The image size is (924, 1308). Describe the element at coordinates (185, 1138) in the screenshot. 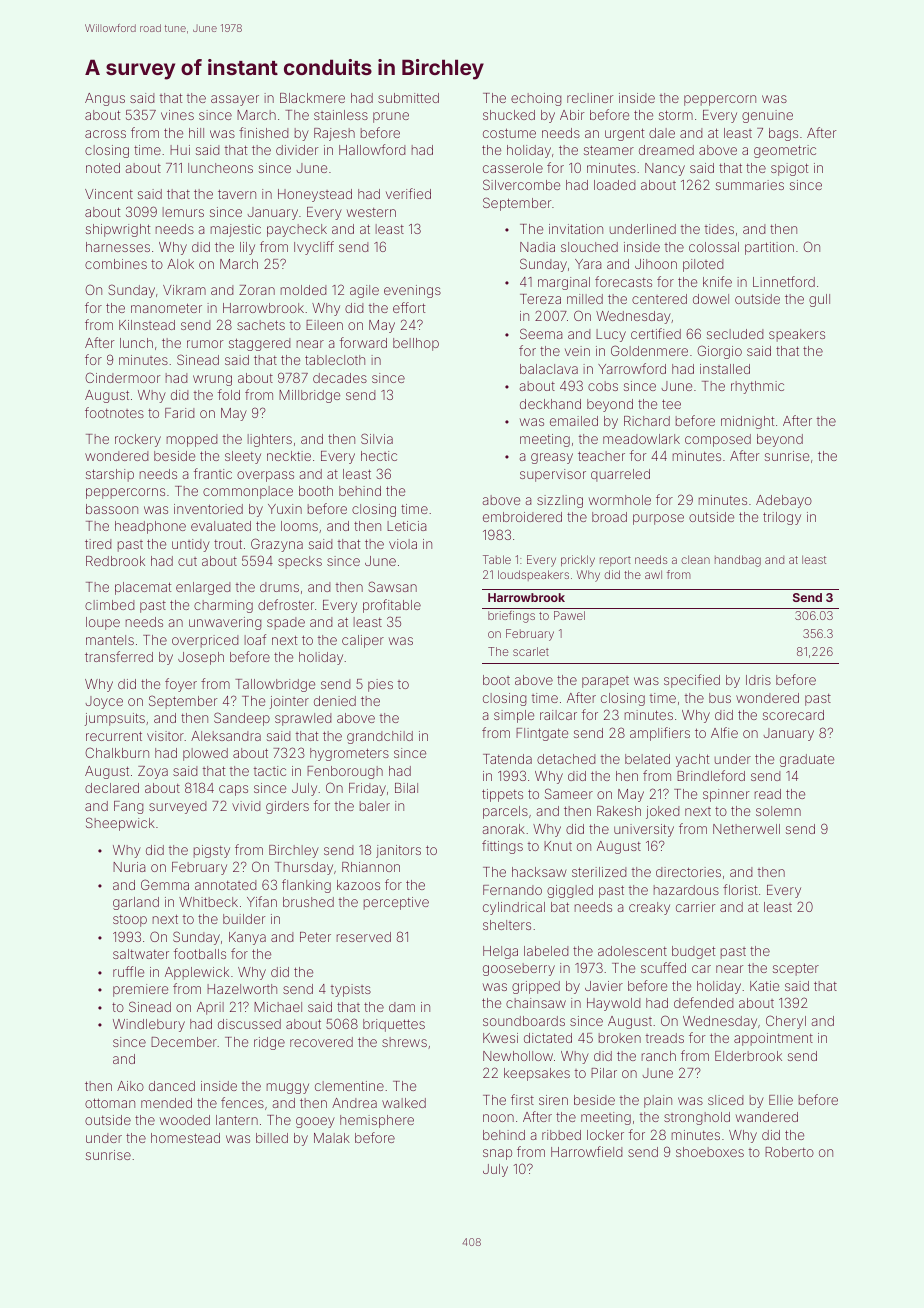

I see `homestead` at that location.
